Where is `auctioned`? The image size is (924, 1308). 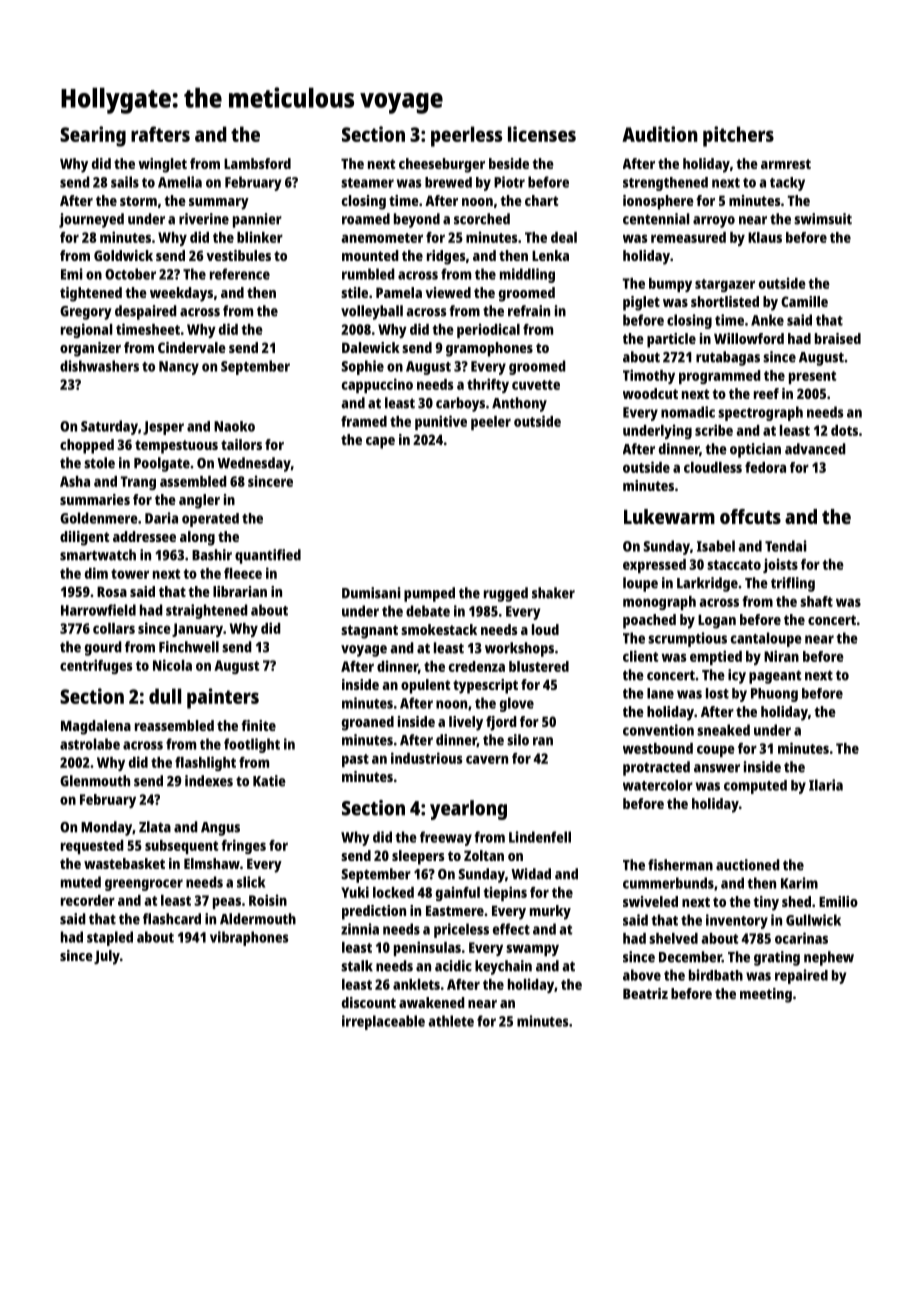 auctioned is located at coordinates (748, 865).
